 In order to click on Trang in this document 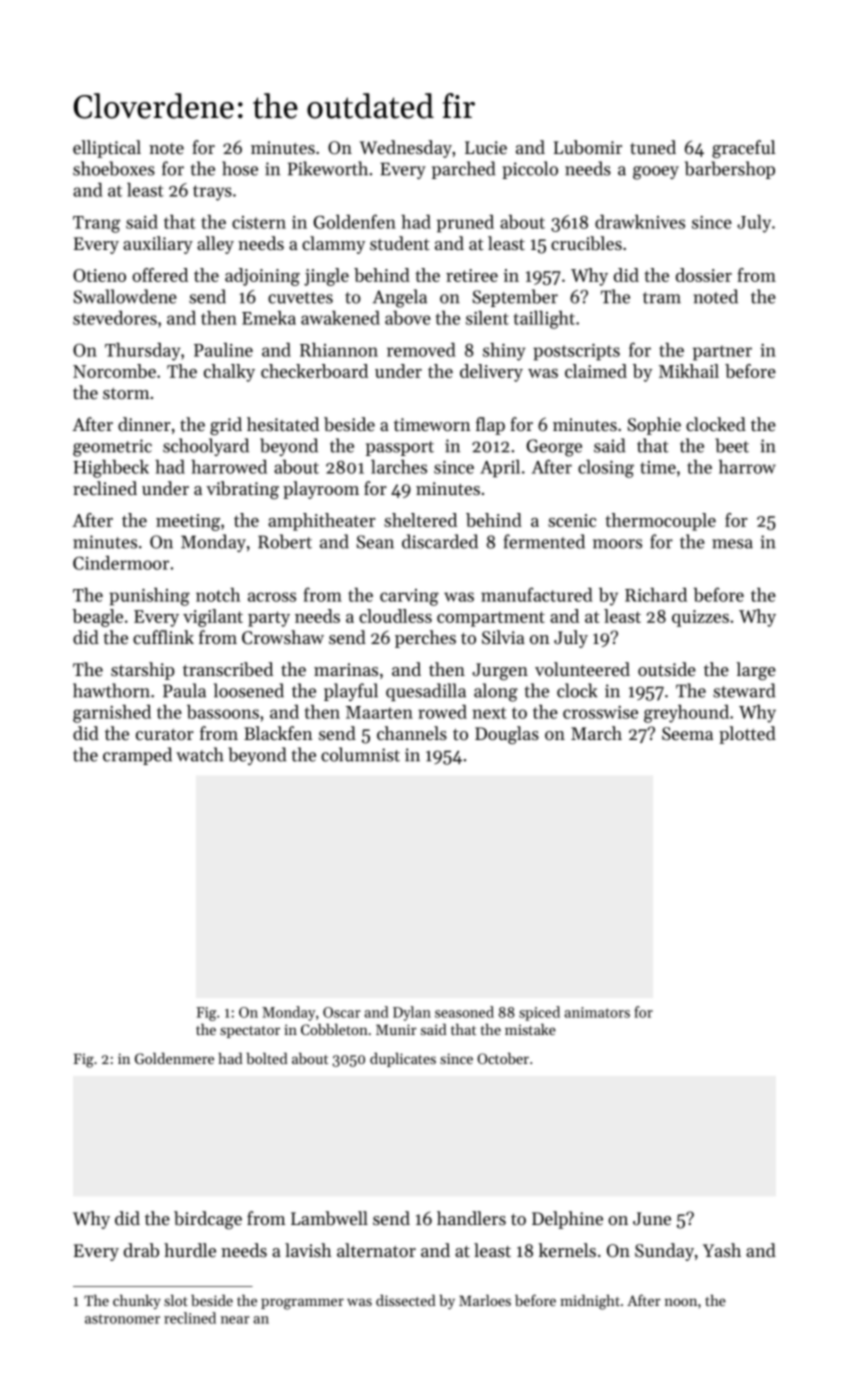, I will do `click(96, 224)`.
